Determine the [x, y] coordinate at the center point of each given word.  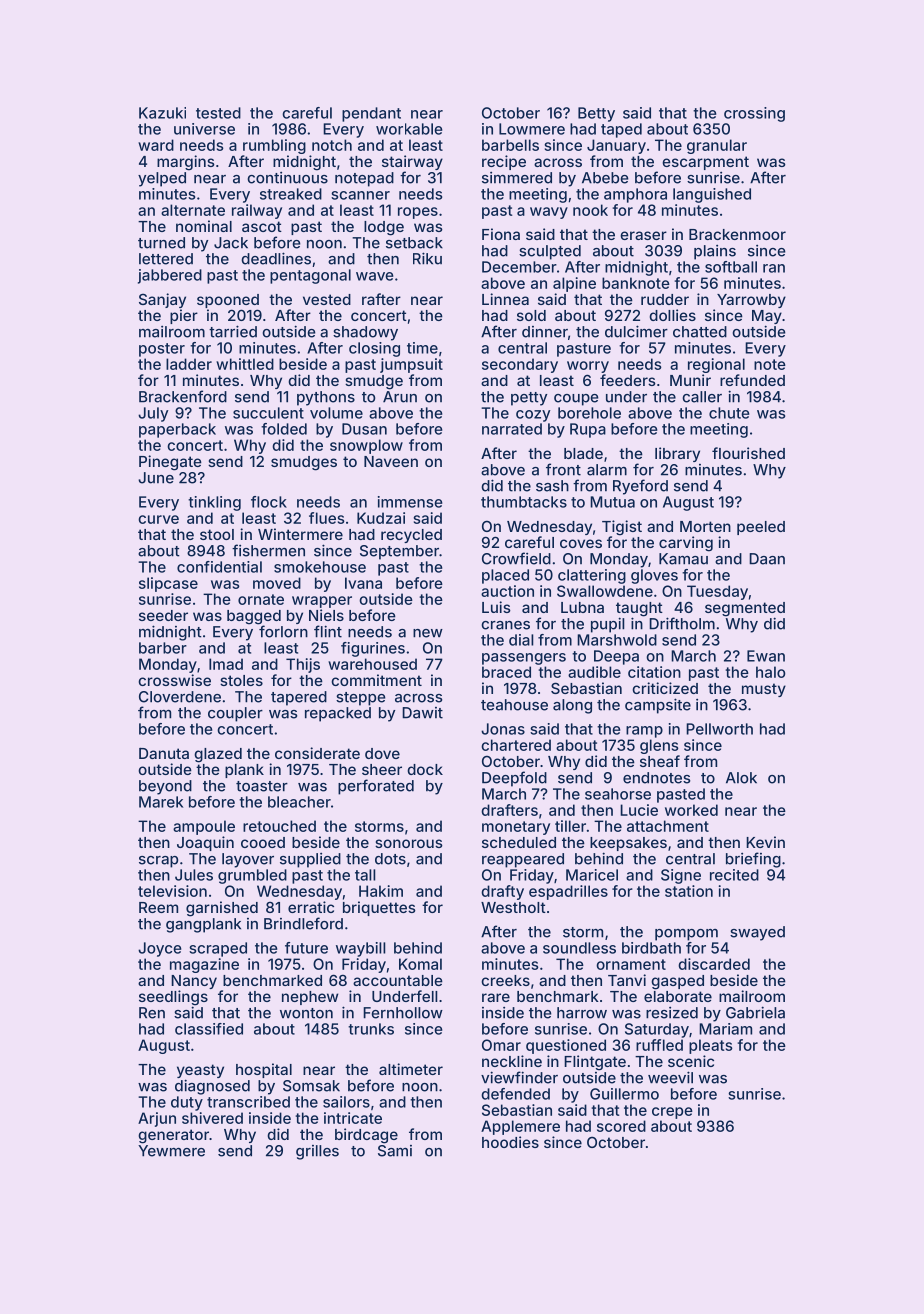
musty [764, 690]
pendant [371, 114]
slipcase [168, 584]
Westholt [513, 907]
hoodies [510, 1142]
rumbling [274, 146]
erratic [311, 907]
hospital [264, 1070]
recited [734, 875]
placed [505, 576]
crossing [754, 114]
